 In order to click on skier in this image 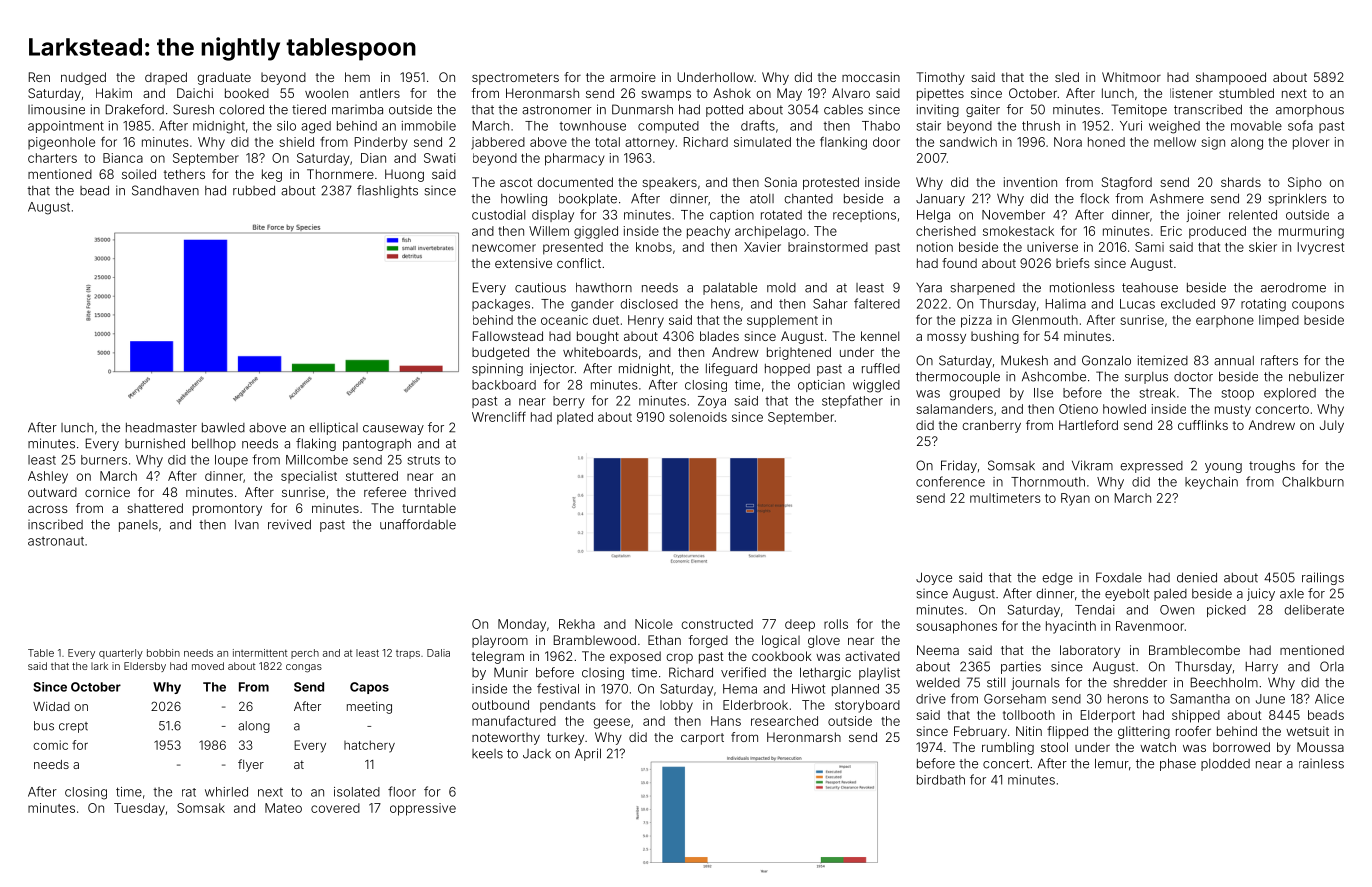, I will do `click(1263, 247)`.
